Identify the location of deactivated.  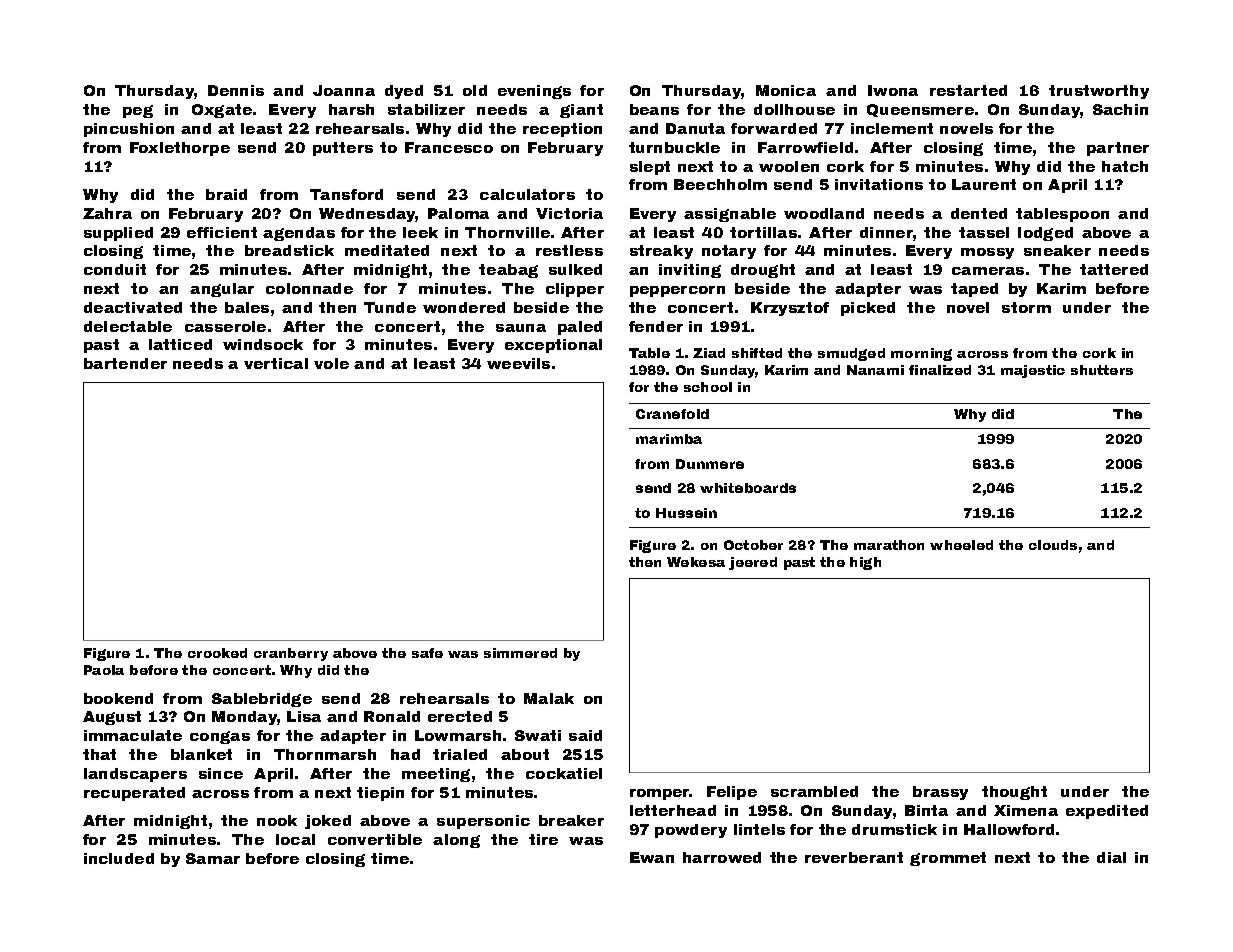
(133, 307).
